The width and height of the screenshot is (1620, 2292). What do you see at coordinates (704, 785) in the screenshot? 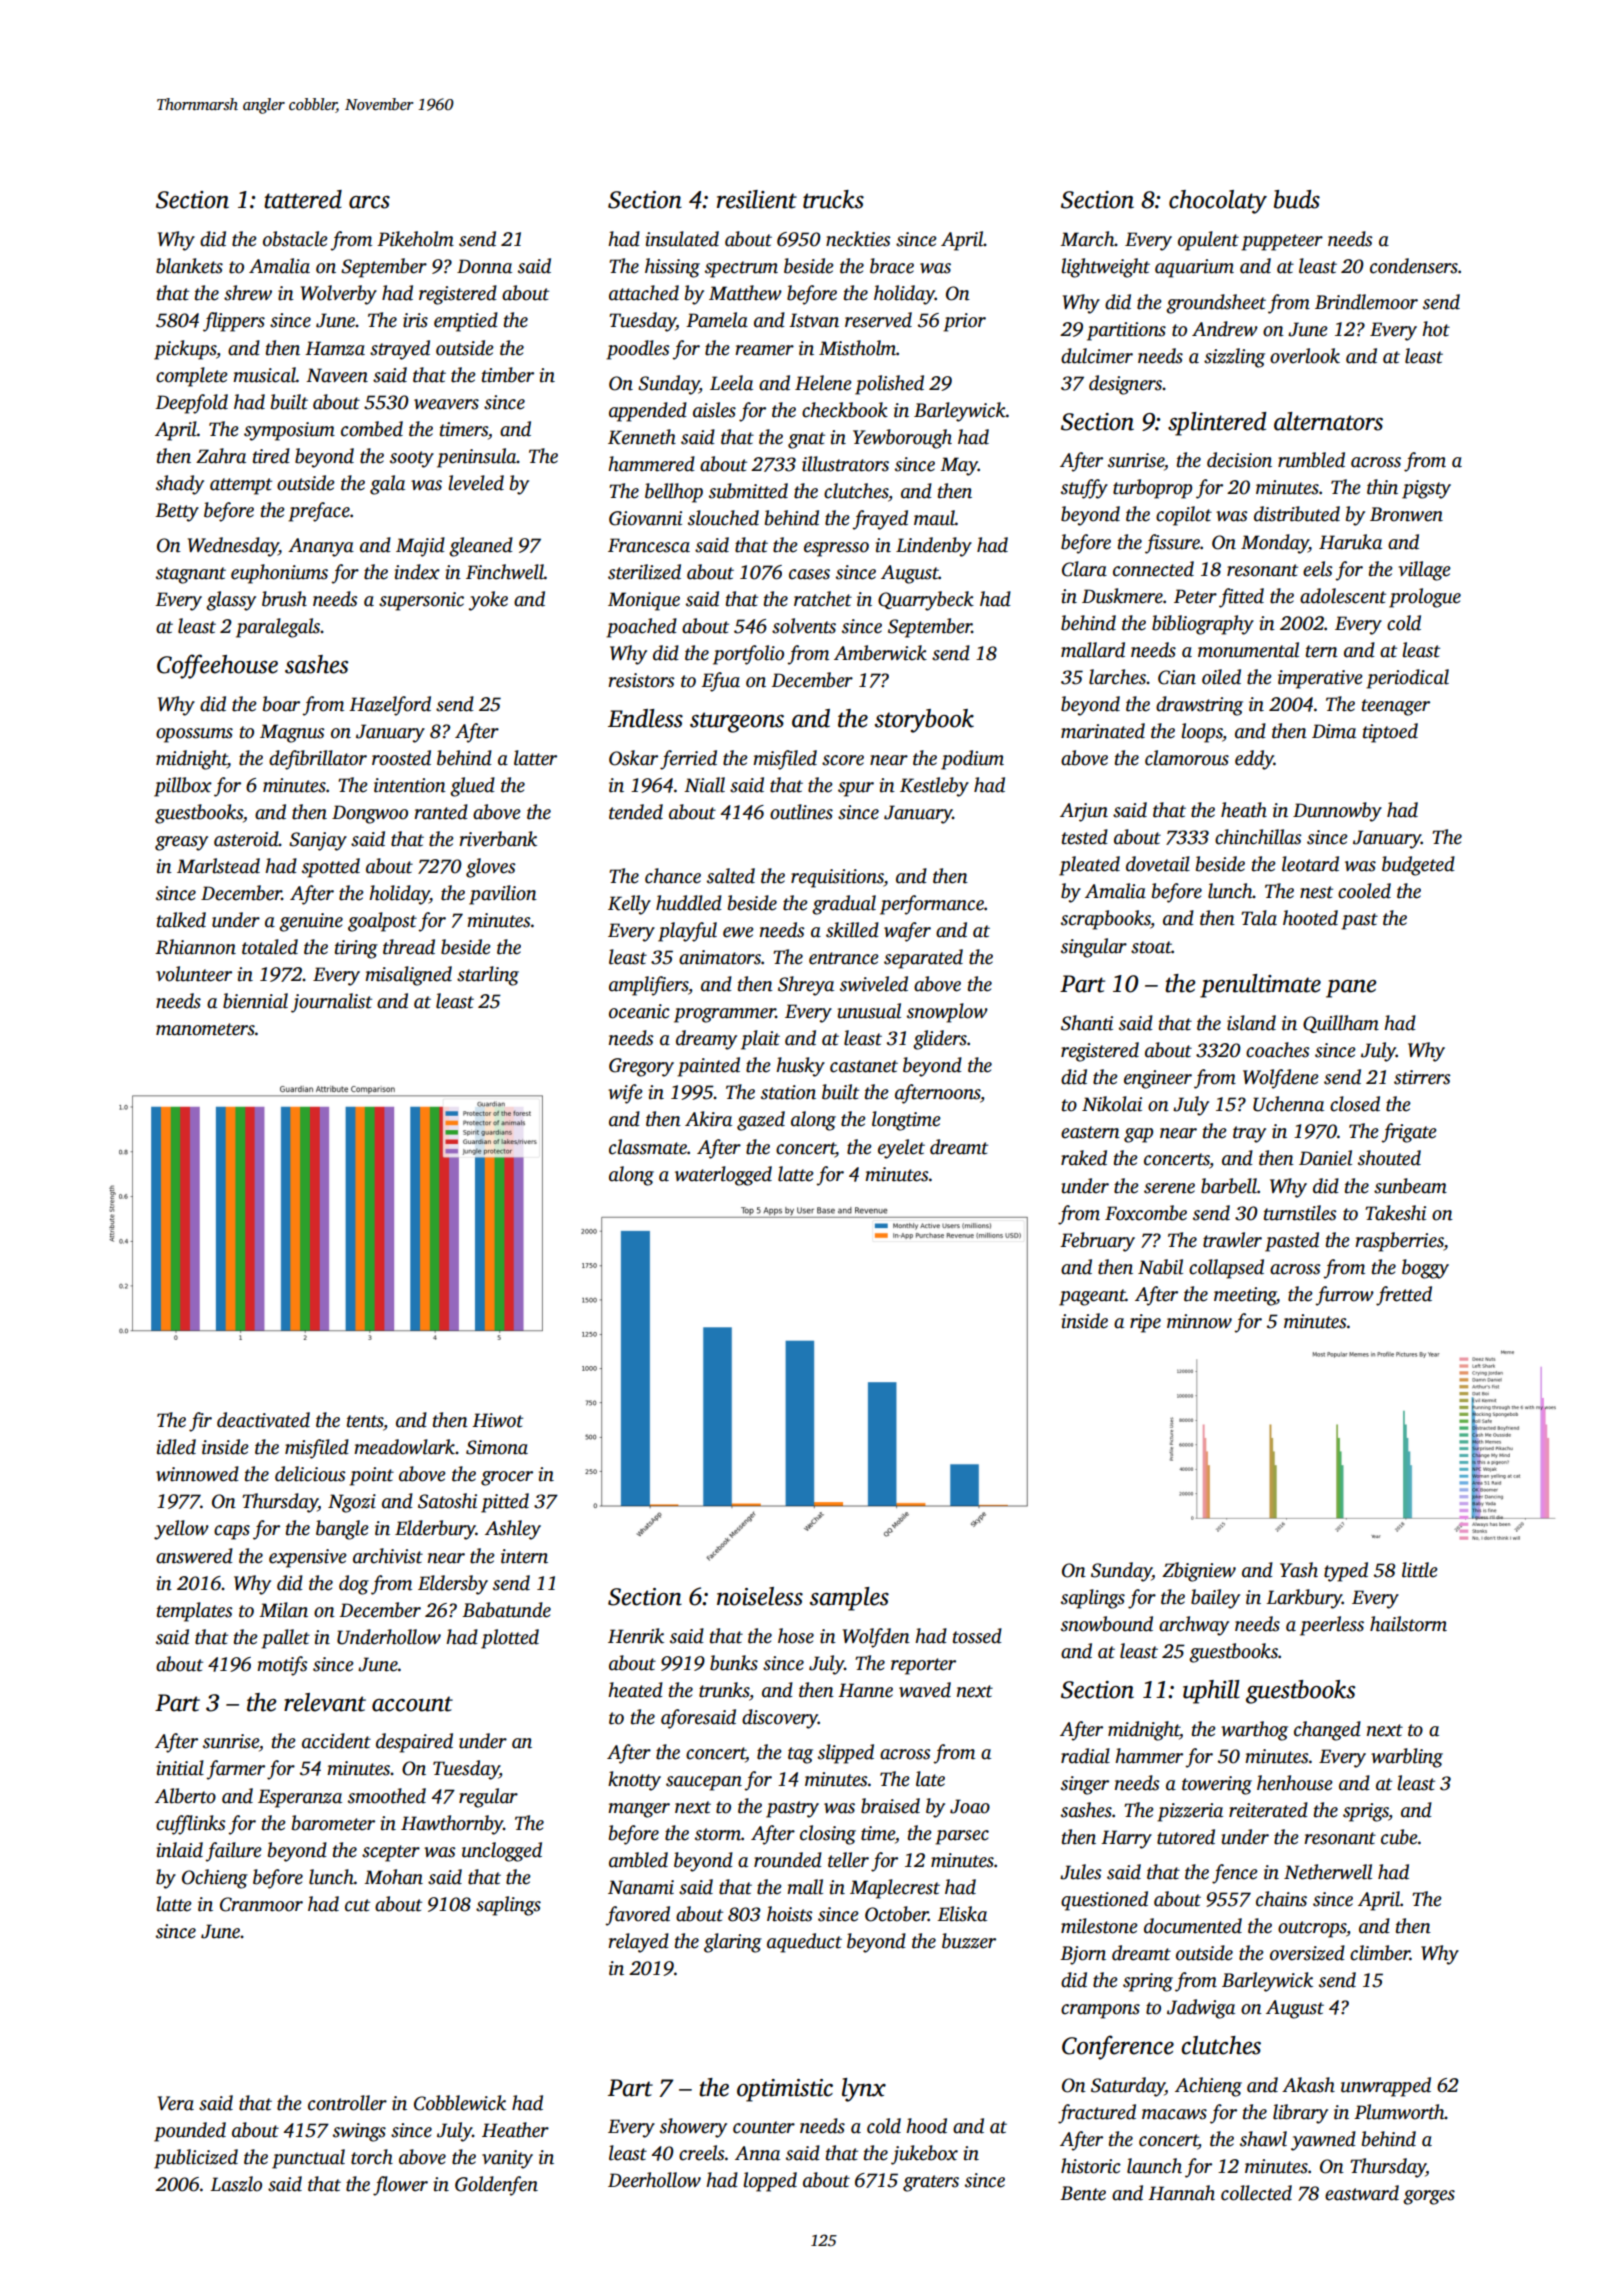
I see `Niall` at bounding box center [704, 785].
